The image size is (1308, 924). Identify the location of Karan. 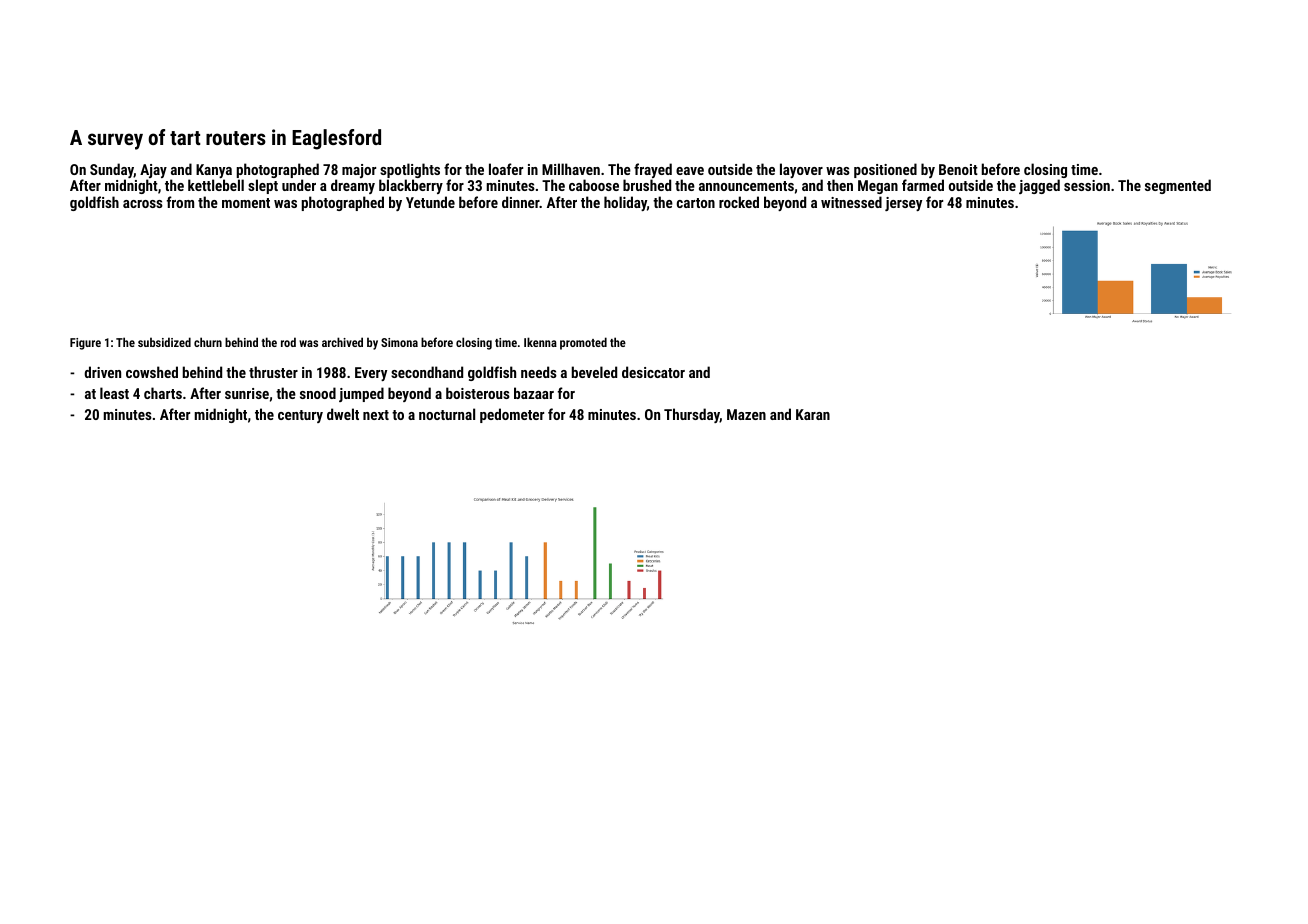
(813, 414).
